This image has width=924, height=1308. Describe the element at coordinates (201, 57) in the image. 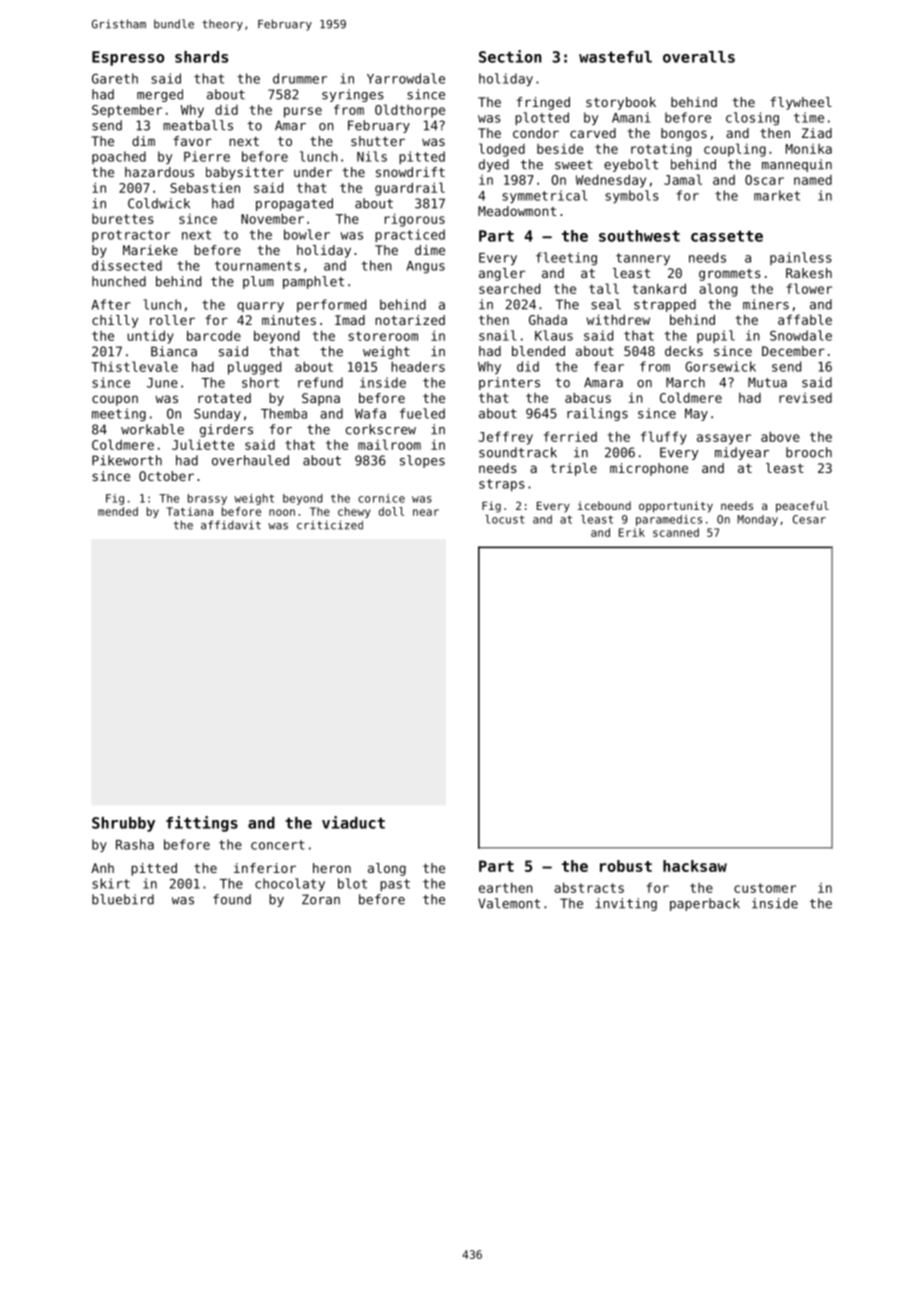

I see `shards` at that location.
